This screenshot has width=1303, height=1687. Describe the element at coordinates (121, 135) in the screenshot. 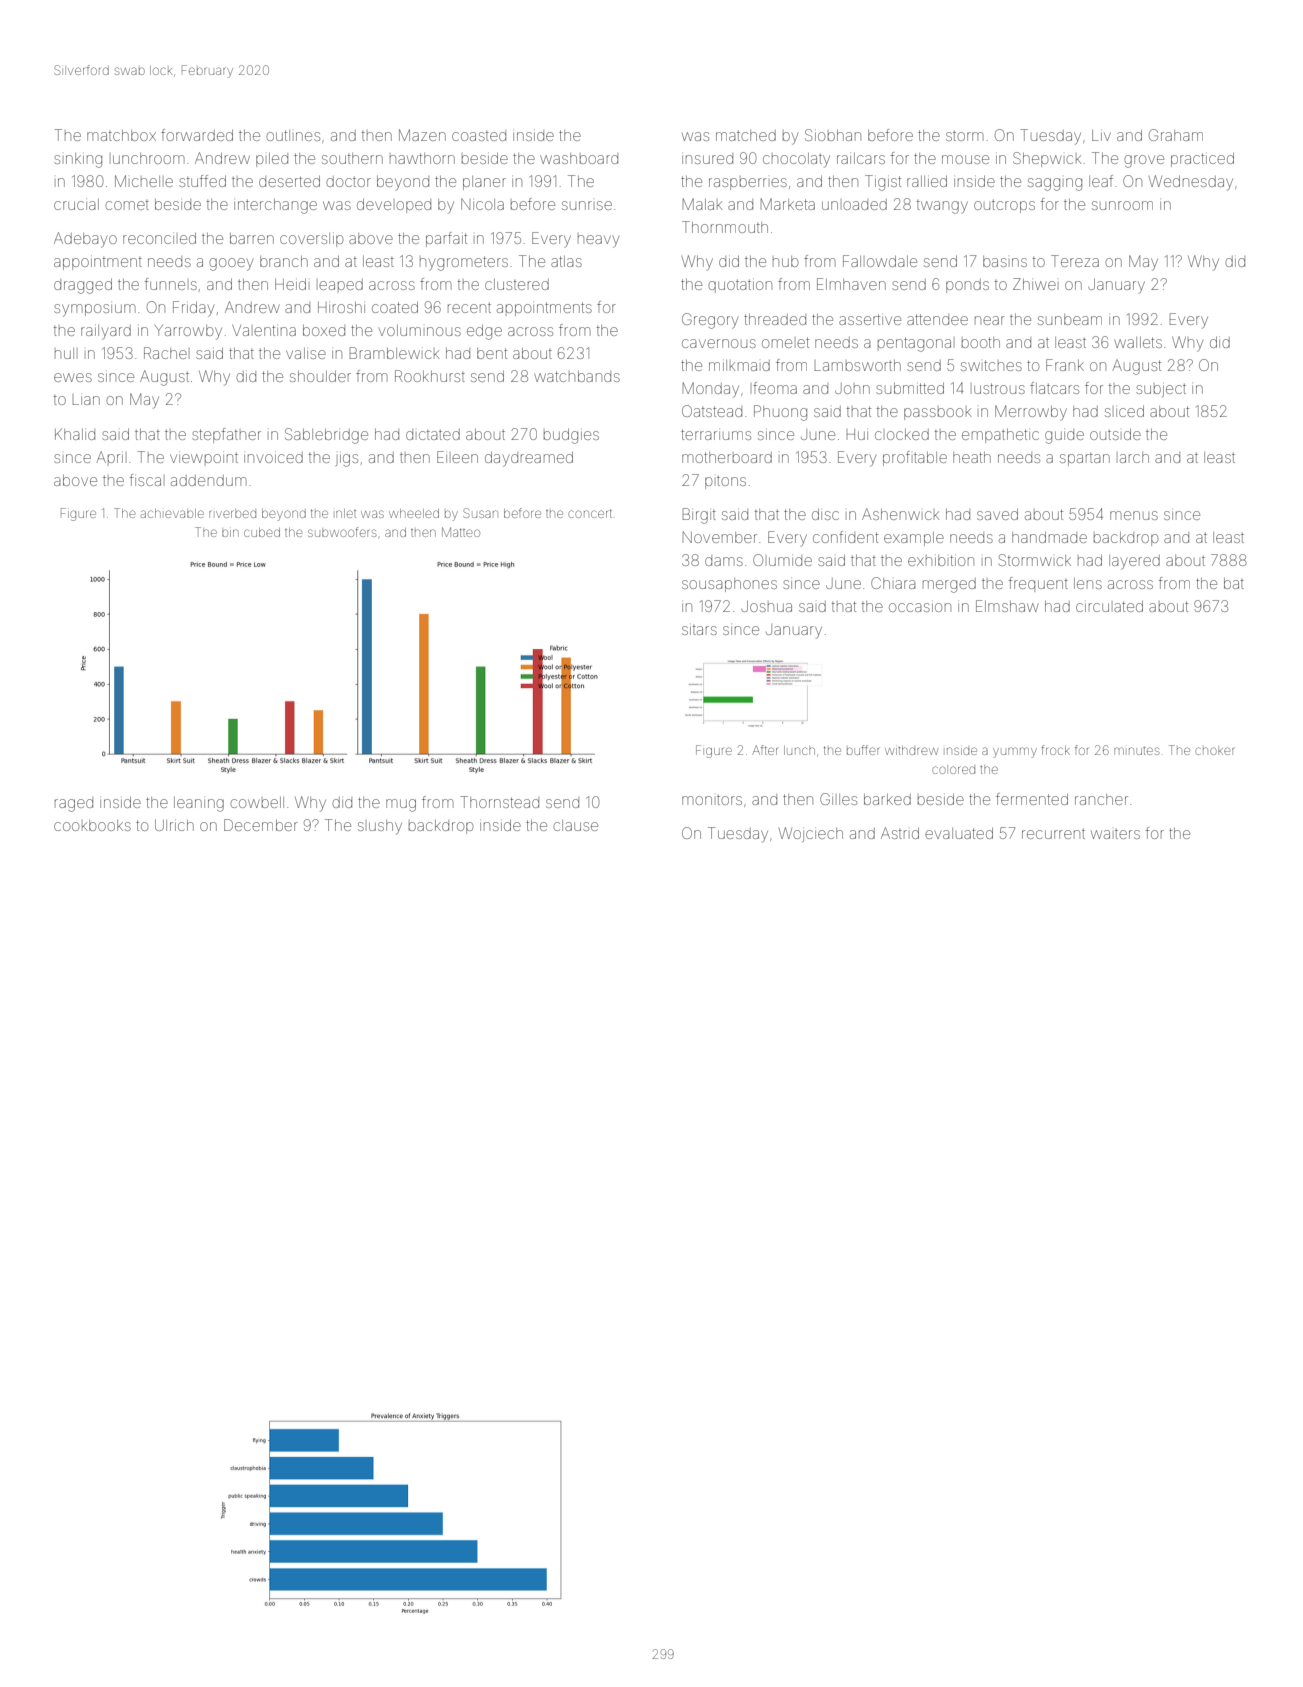

I see `matchbox` at that location.
